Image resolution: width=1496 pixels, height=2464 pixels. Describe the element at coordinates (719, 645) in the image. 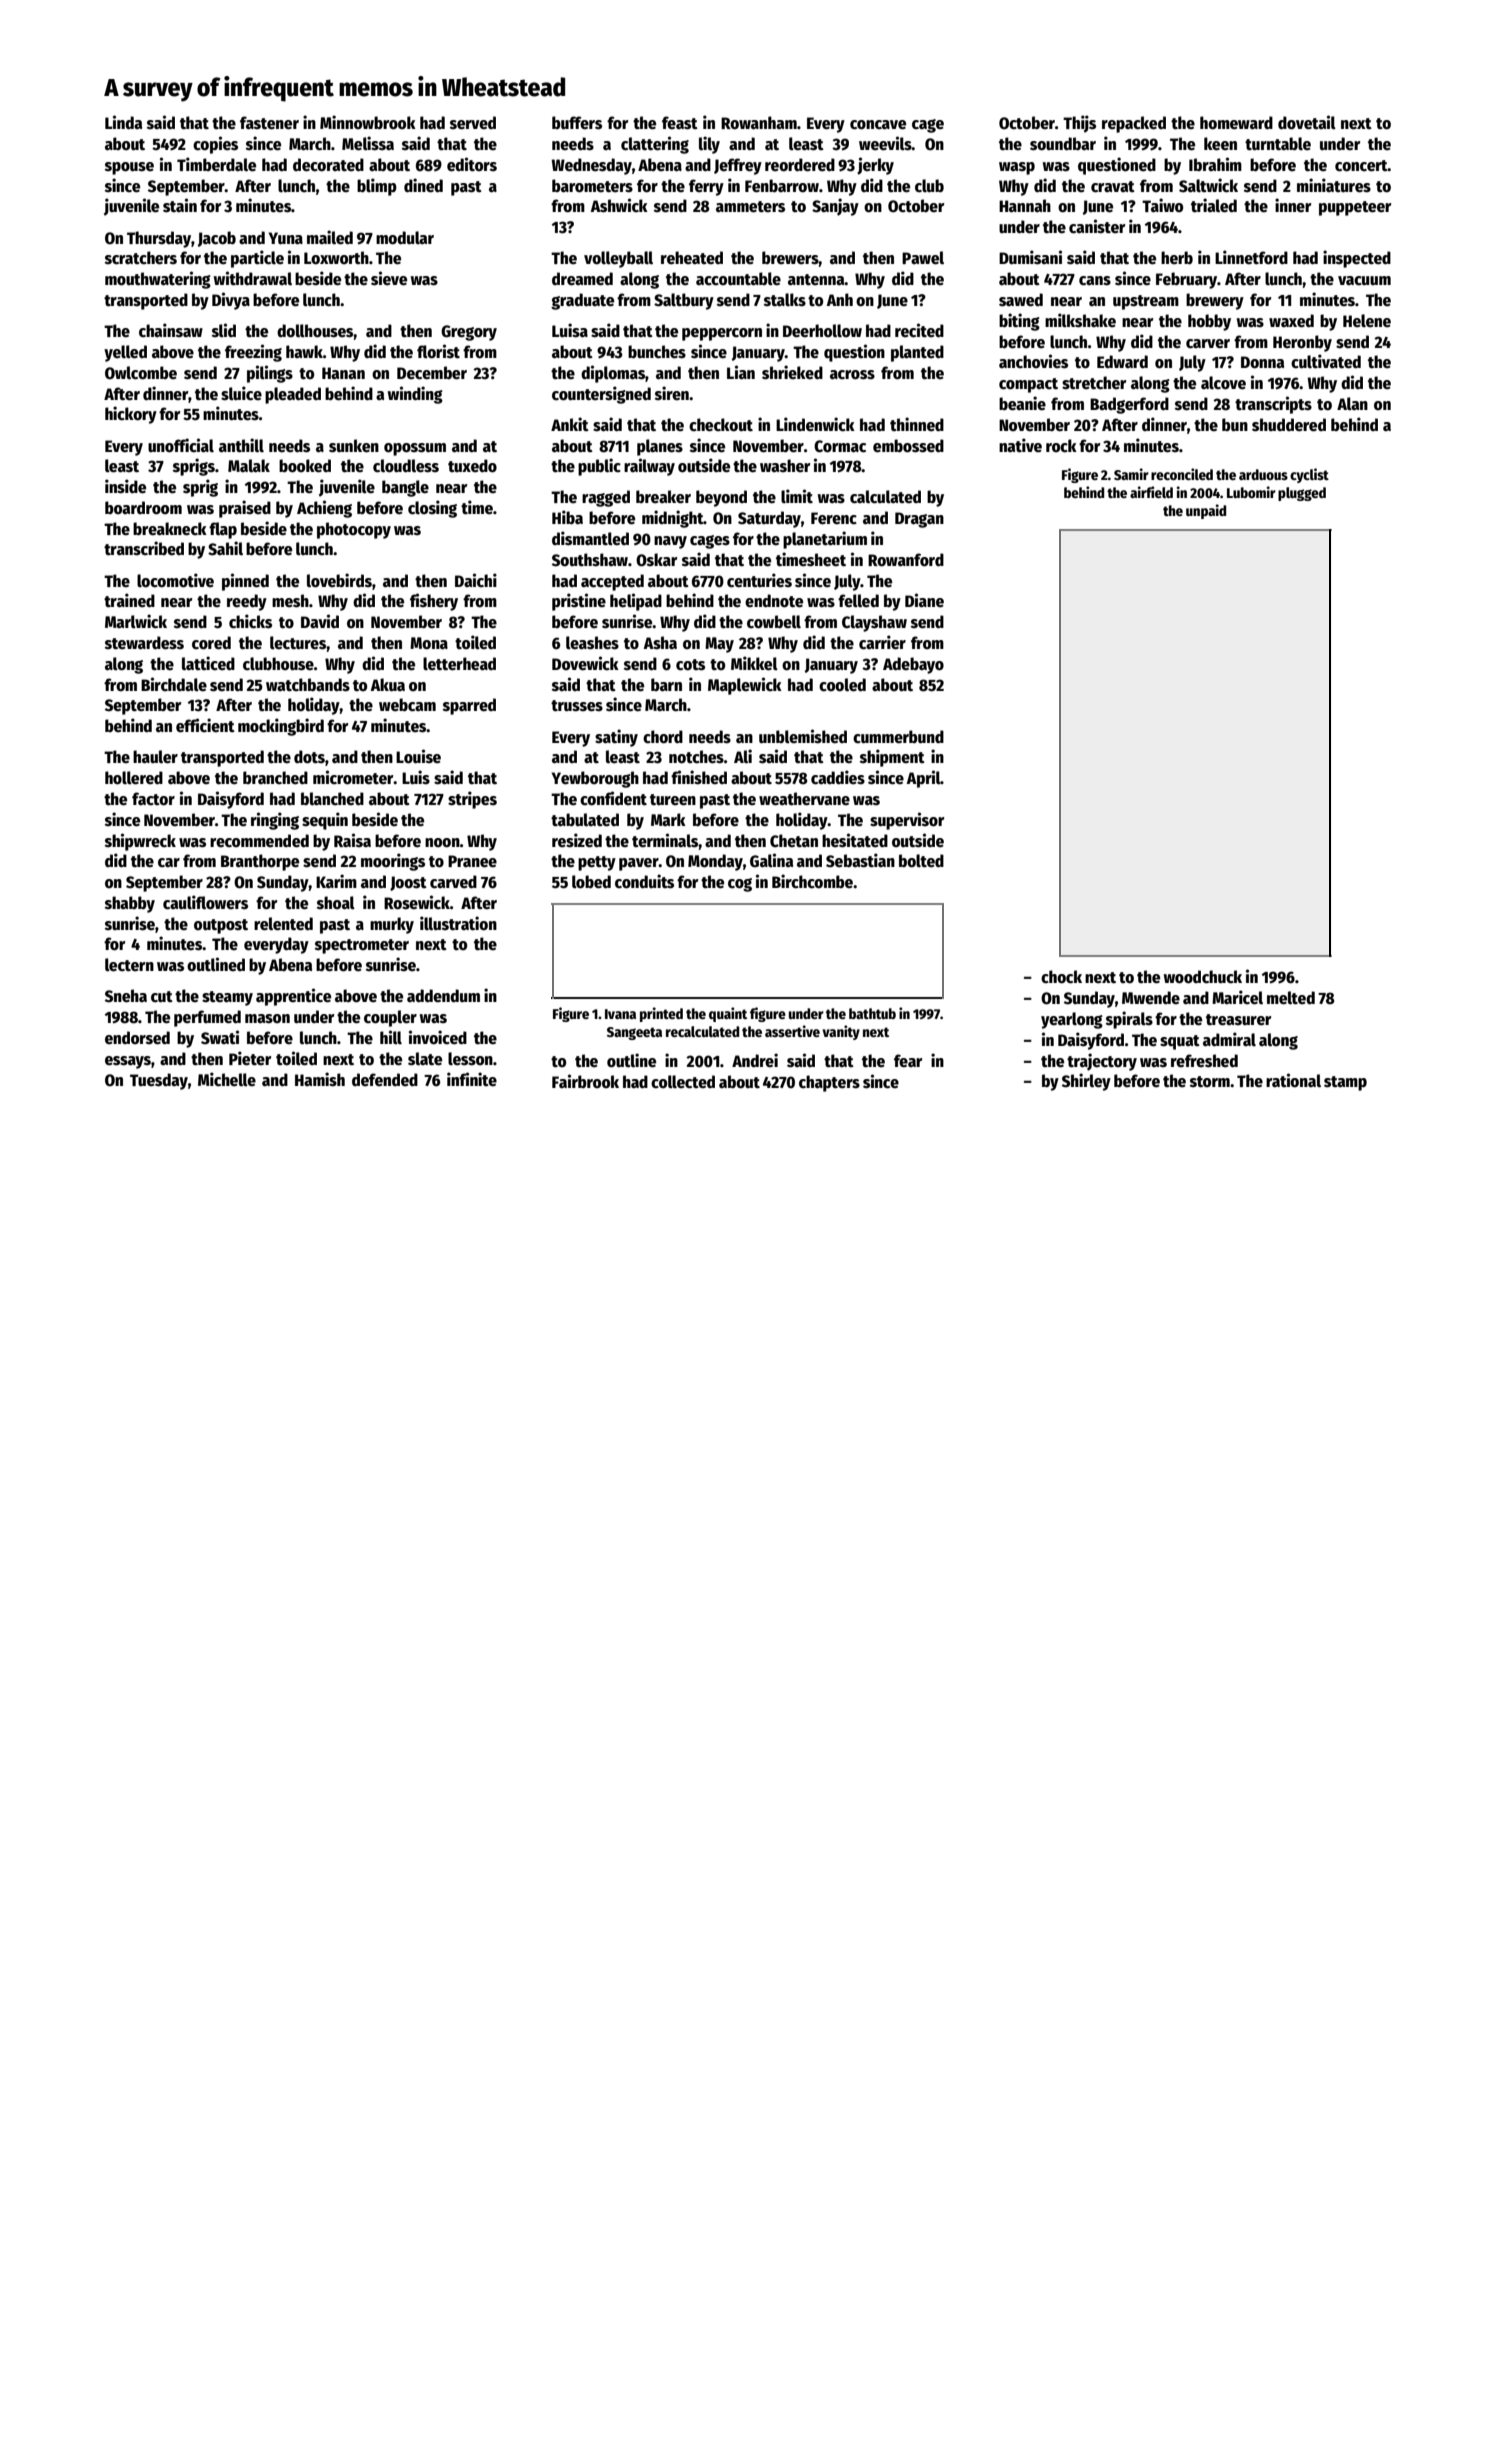

I see `May` at that location.
